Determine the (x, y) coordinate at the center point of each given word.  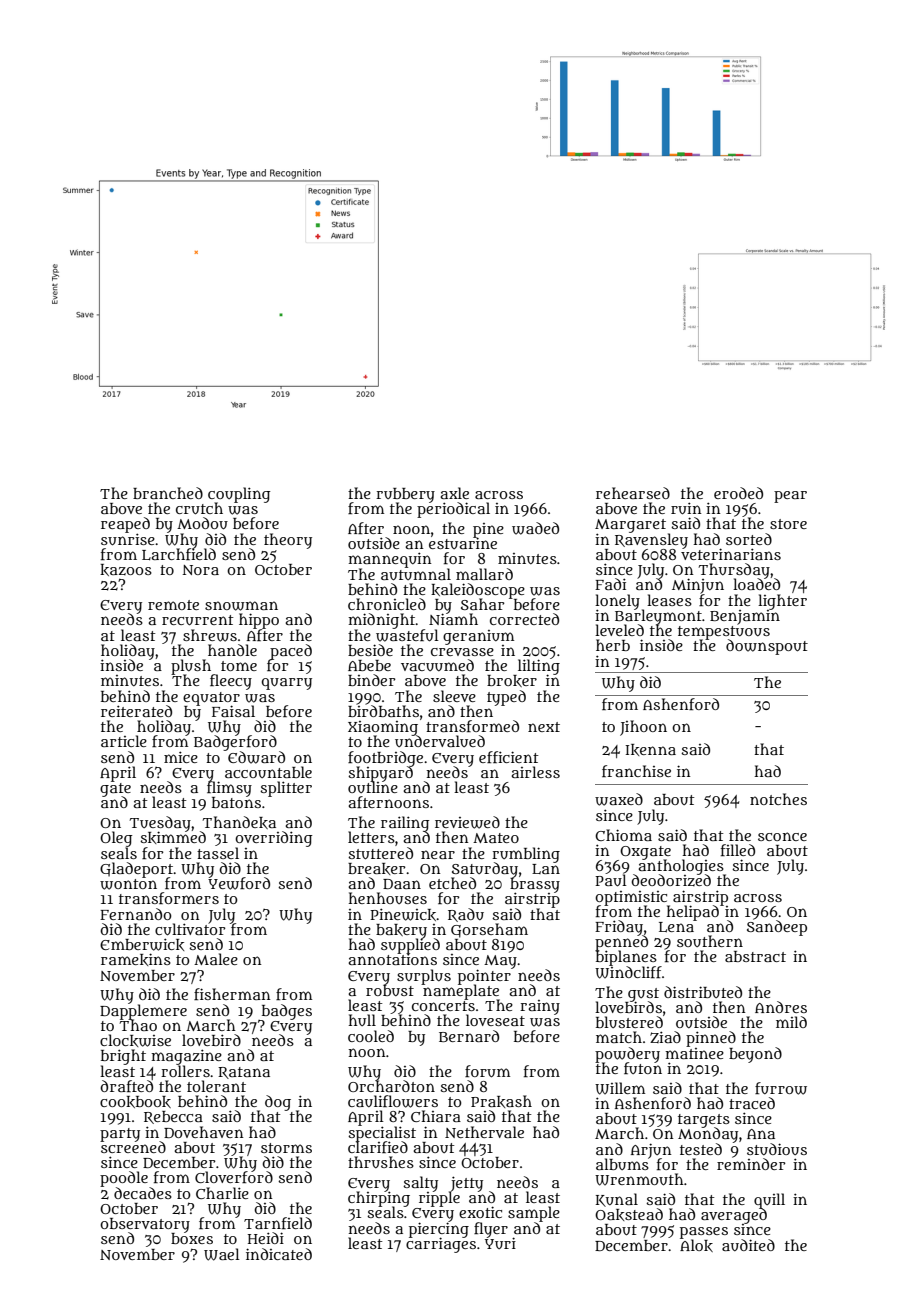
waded (535, 528)
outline (373, 787)
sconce (782, 836)
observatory (145, 1225)
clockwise (135, 1040)
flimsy (229, 789)
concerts (443, 1006)
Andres (781, 1007)
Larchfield (179, 554)
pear (790, 497)
